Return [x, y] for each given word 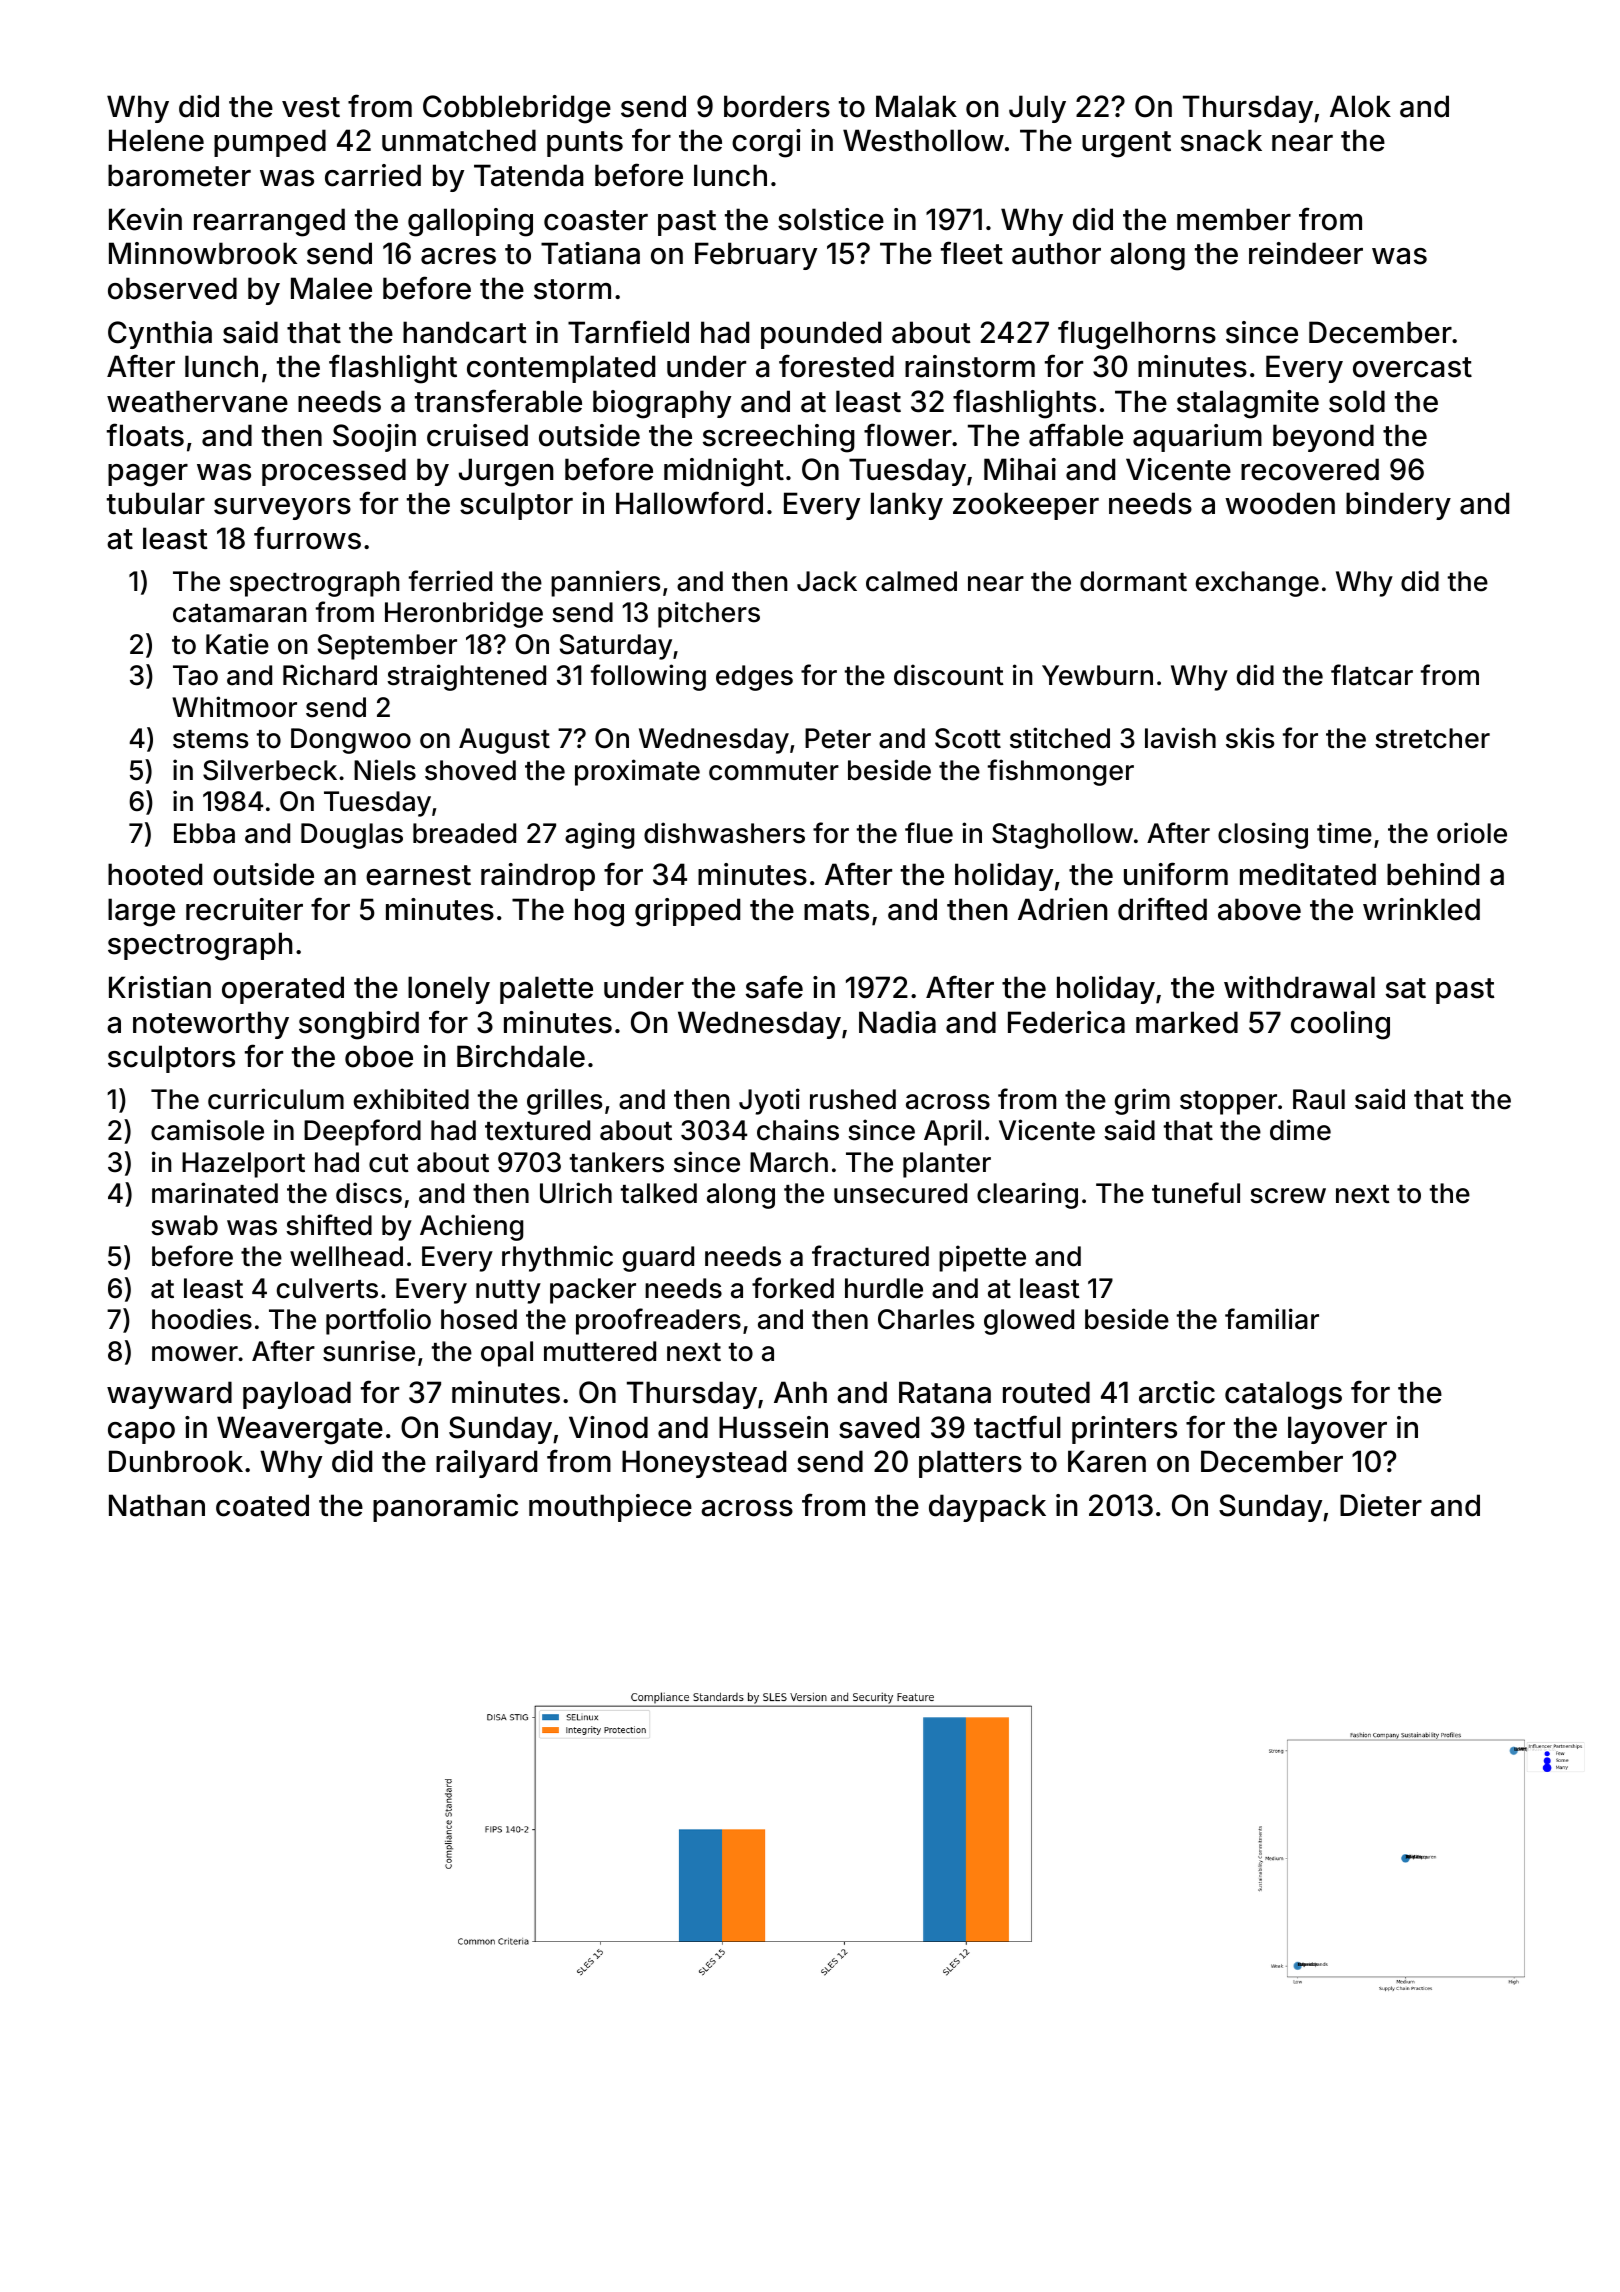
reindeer [1306, 253]
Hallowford [689, 503]
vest [311, 107]
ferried [450, 581]
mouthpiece [610, 1508]
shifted [329, 1225]
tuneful [1196, 1193]
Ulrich [576, 1193]
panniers [605, 583]
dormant [1133, 581]
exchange [1257, 584]
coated [262, 1505]
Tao [195, 675]
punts [585, 144]
